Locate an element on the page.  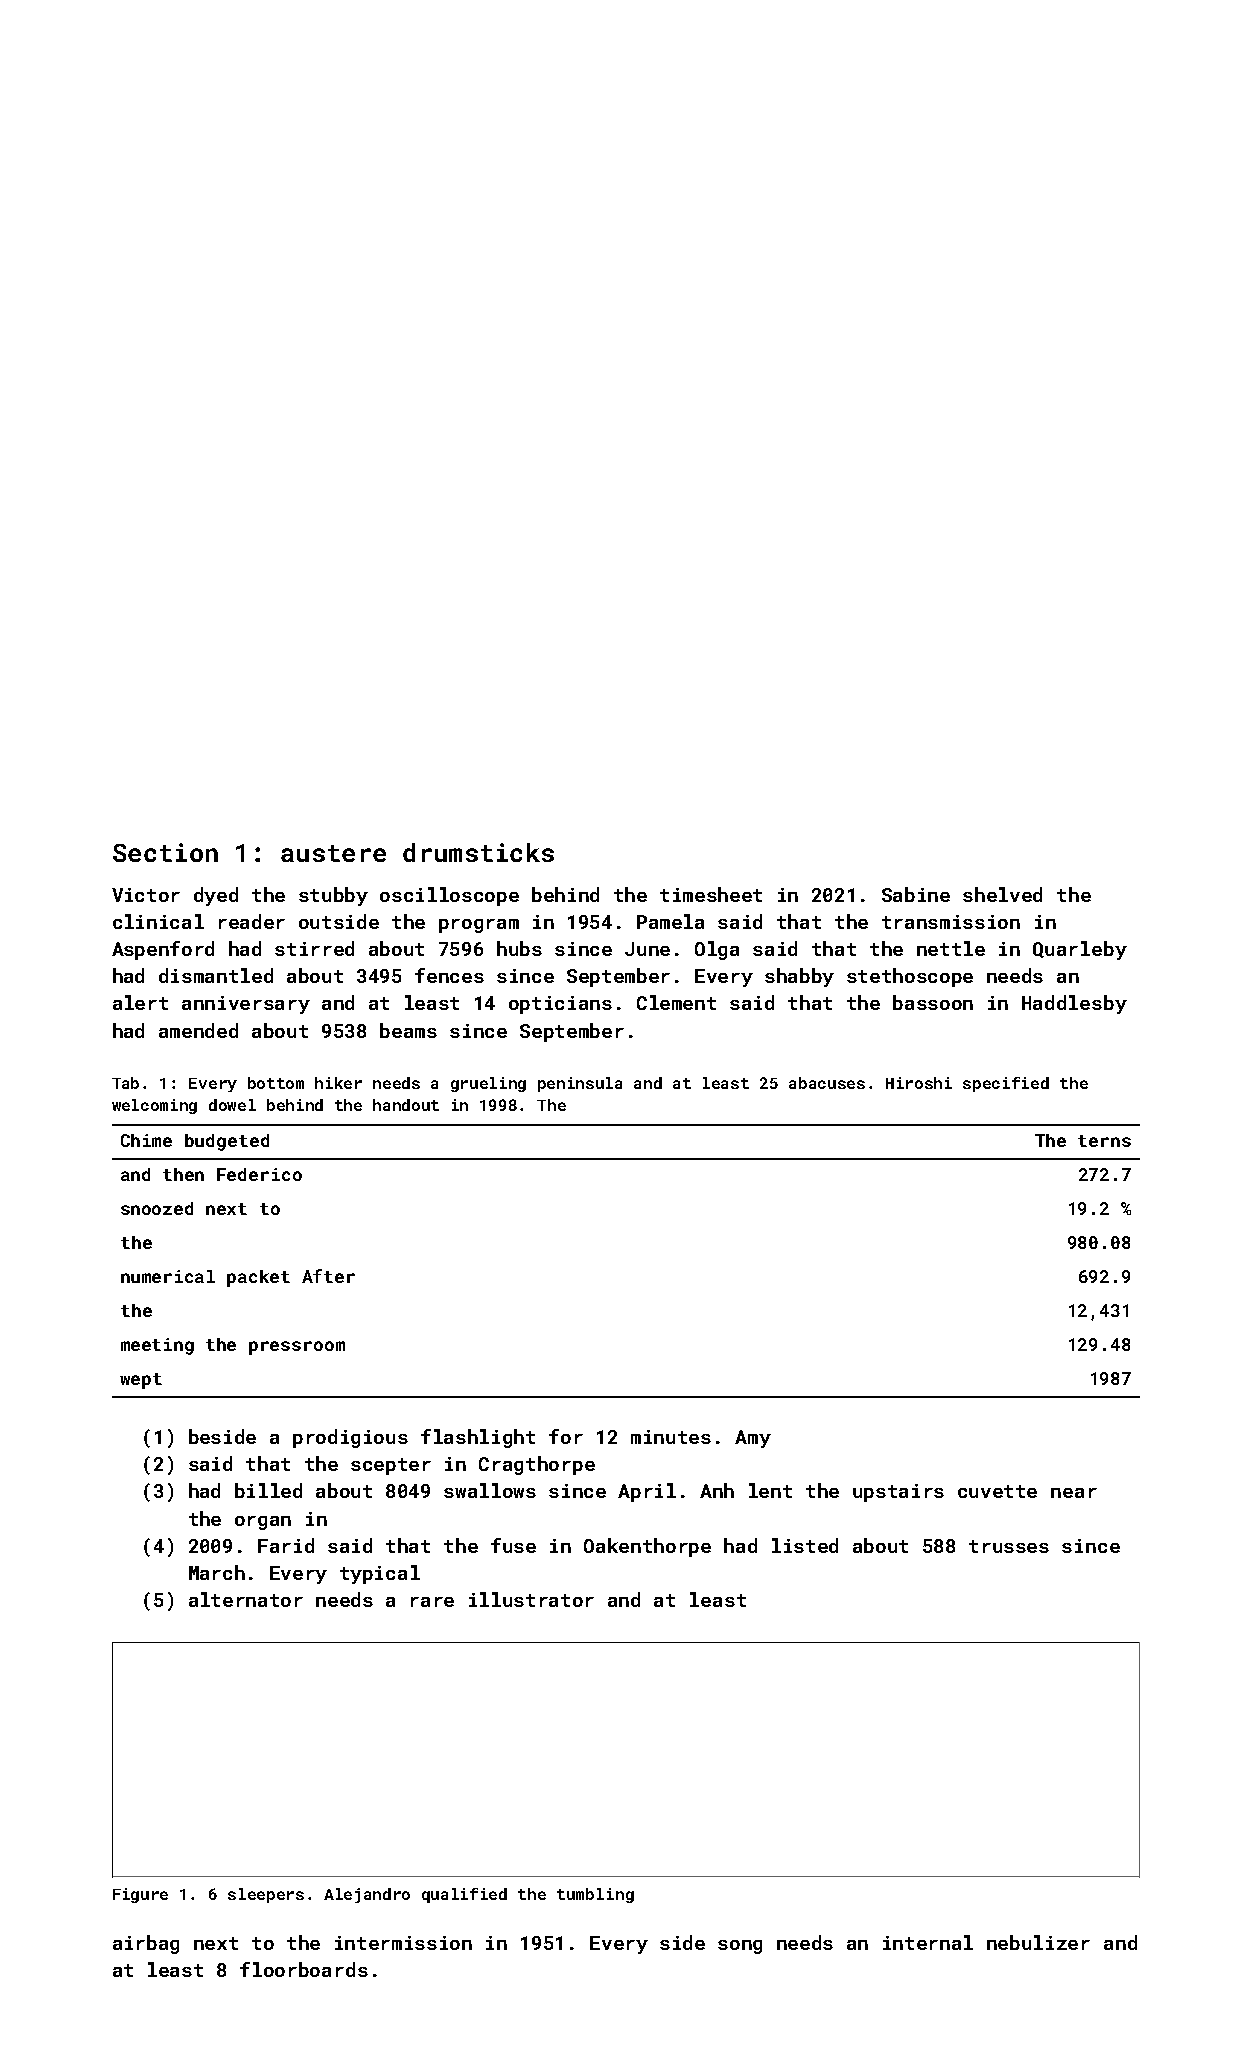
sleepers is located at coordinates (266, 1895).
